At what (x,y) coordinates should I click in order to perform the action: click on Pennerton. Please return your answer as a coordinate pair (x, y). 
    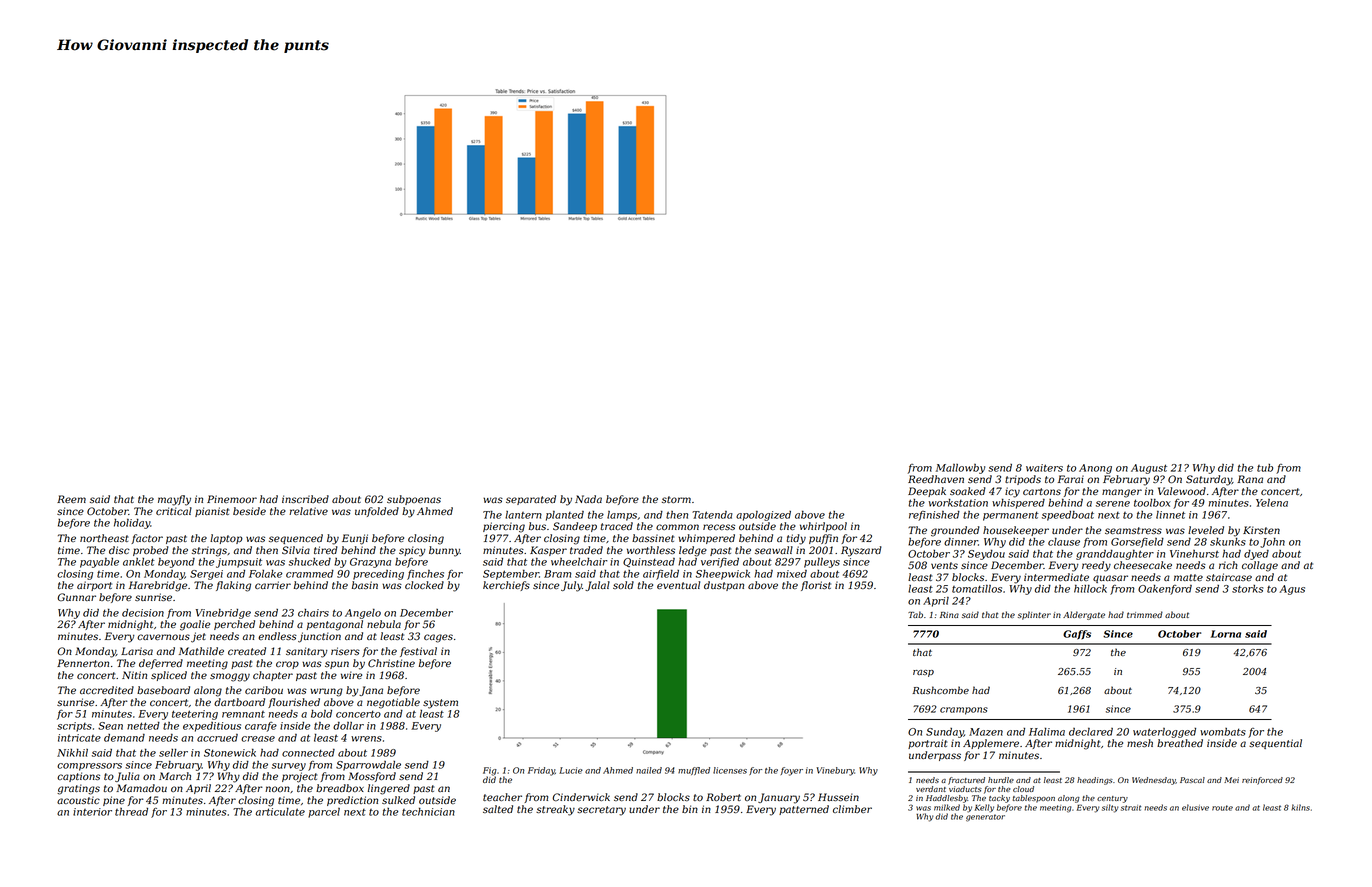
    Looking at the image, I should click on (83, 663).
